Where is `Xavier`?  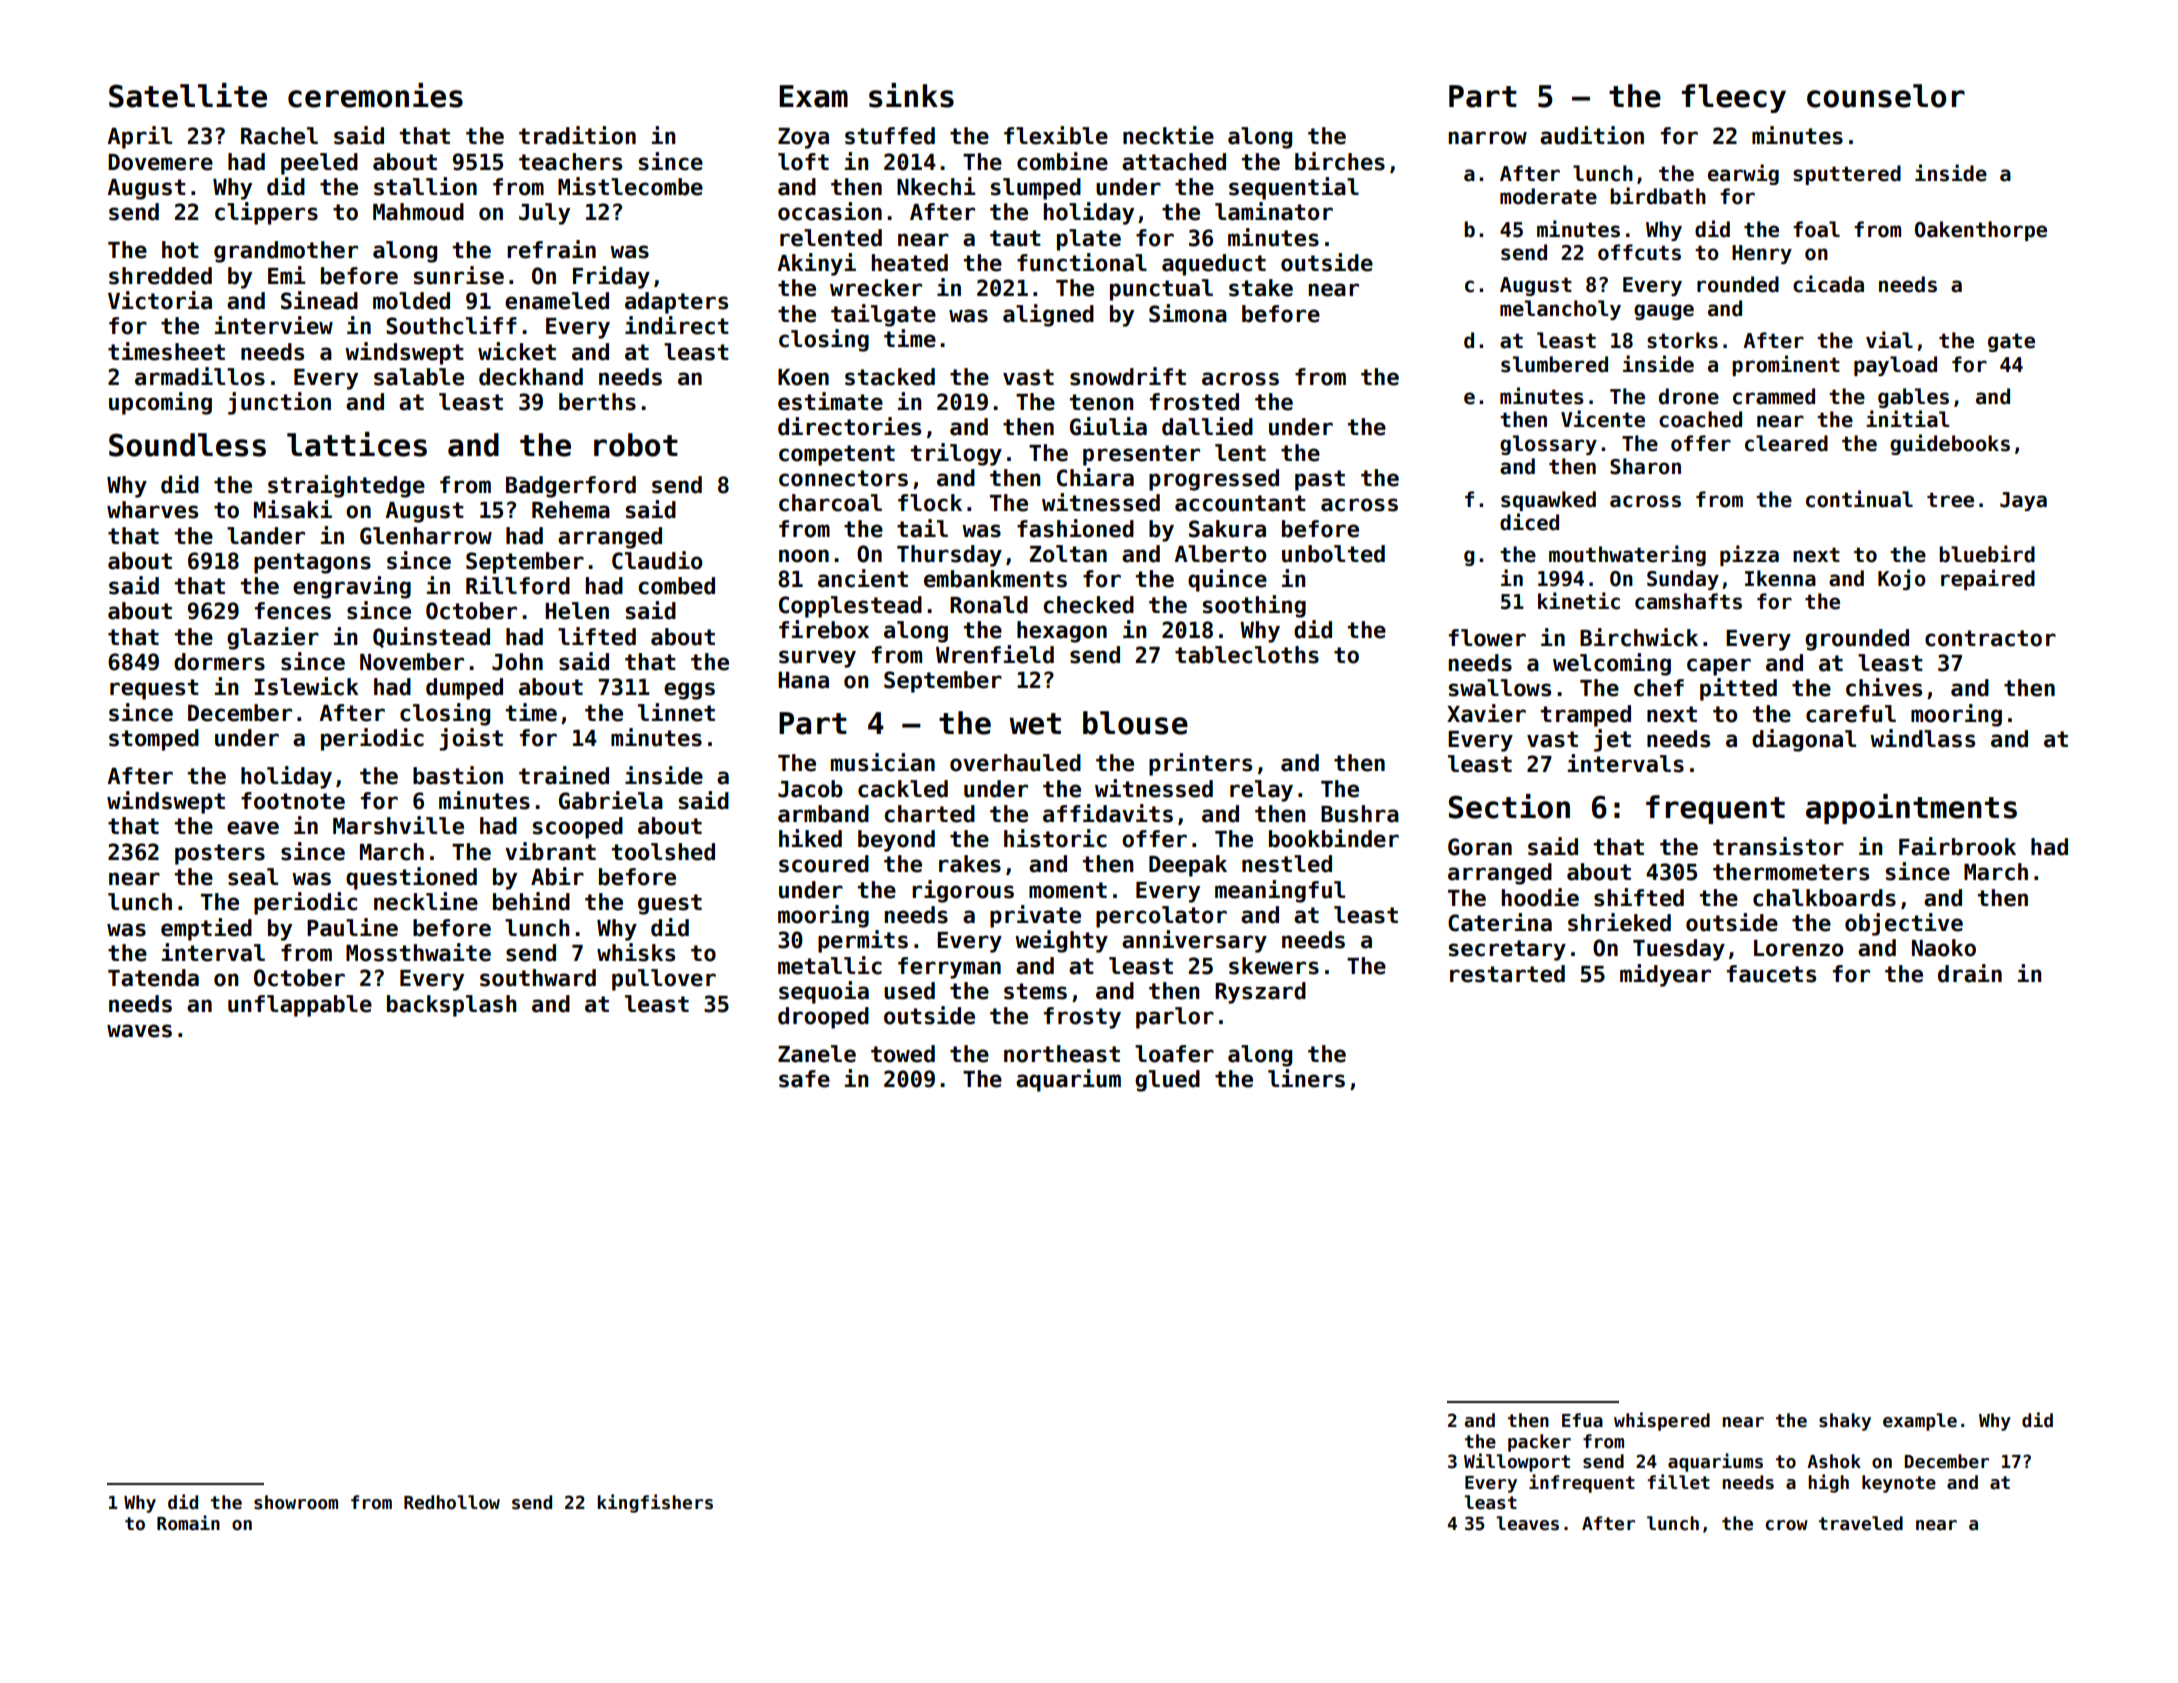 Xavier is located at coordinates (1486, 713).
